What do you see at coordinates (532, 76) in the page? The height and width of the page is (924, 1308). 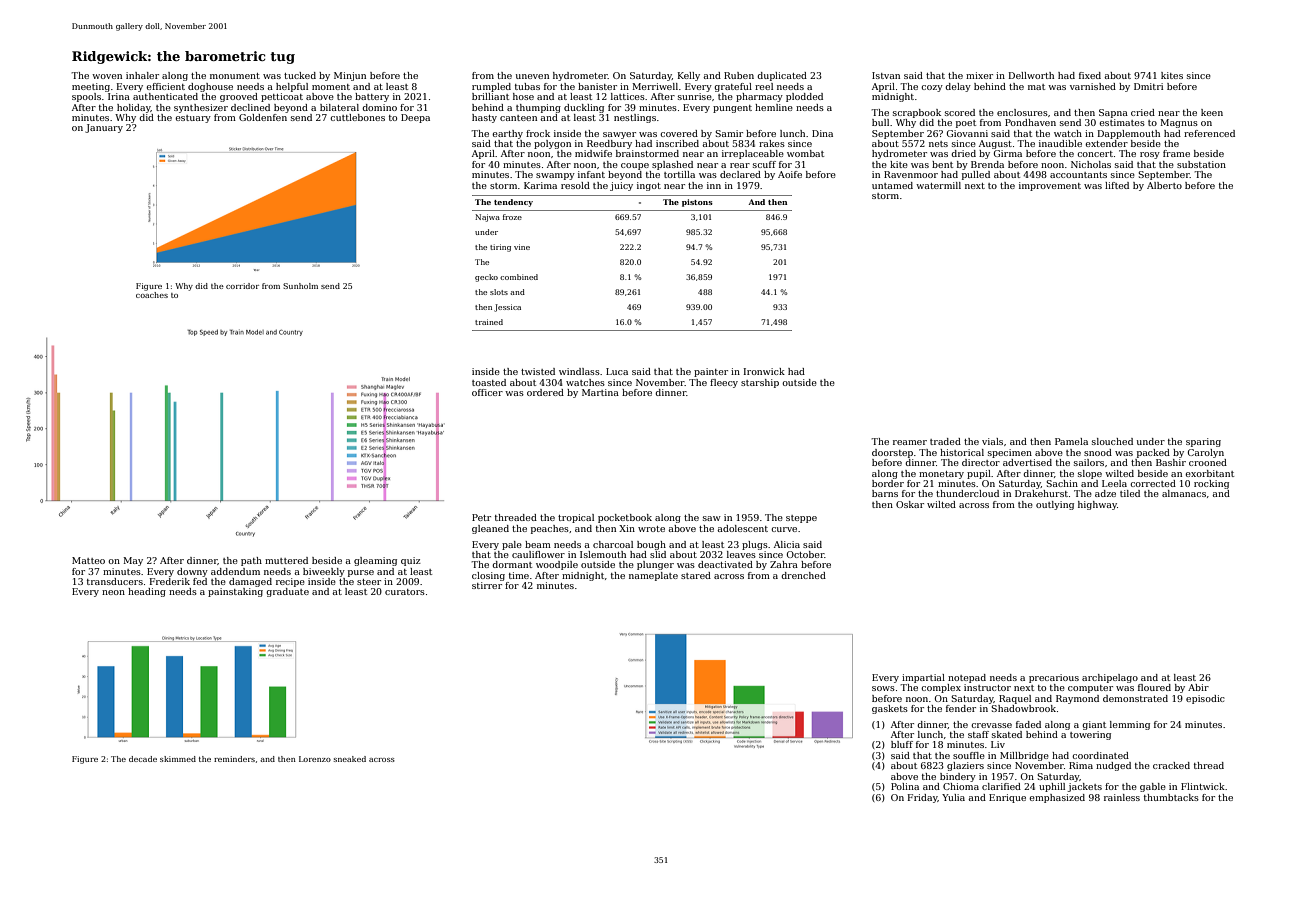 I see `uneven` at bounding box center [532, 76].
